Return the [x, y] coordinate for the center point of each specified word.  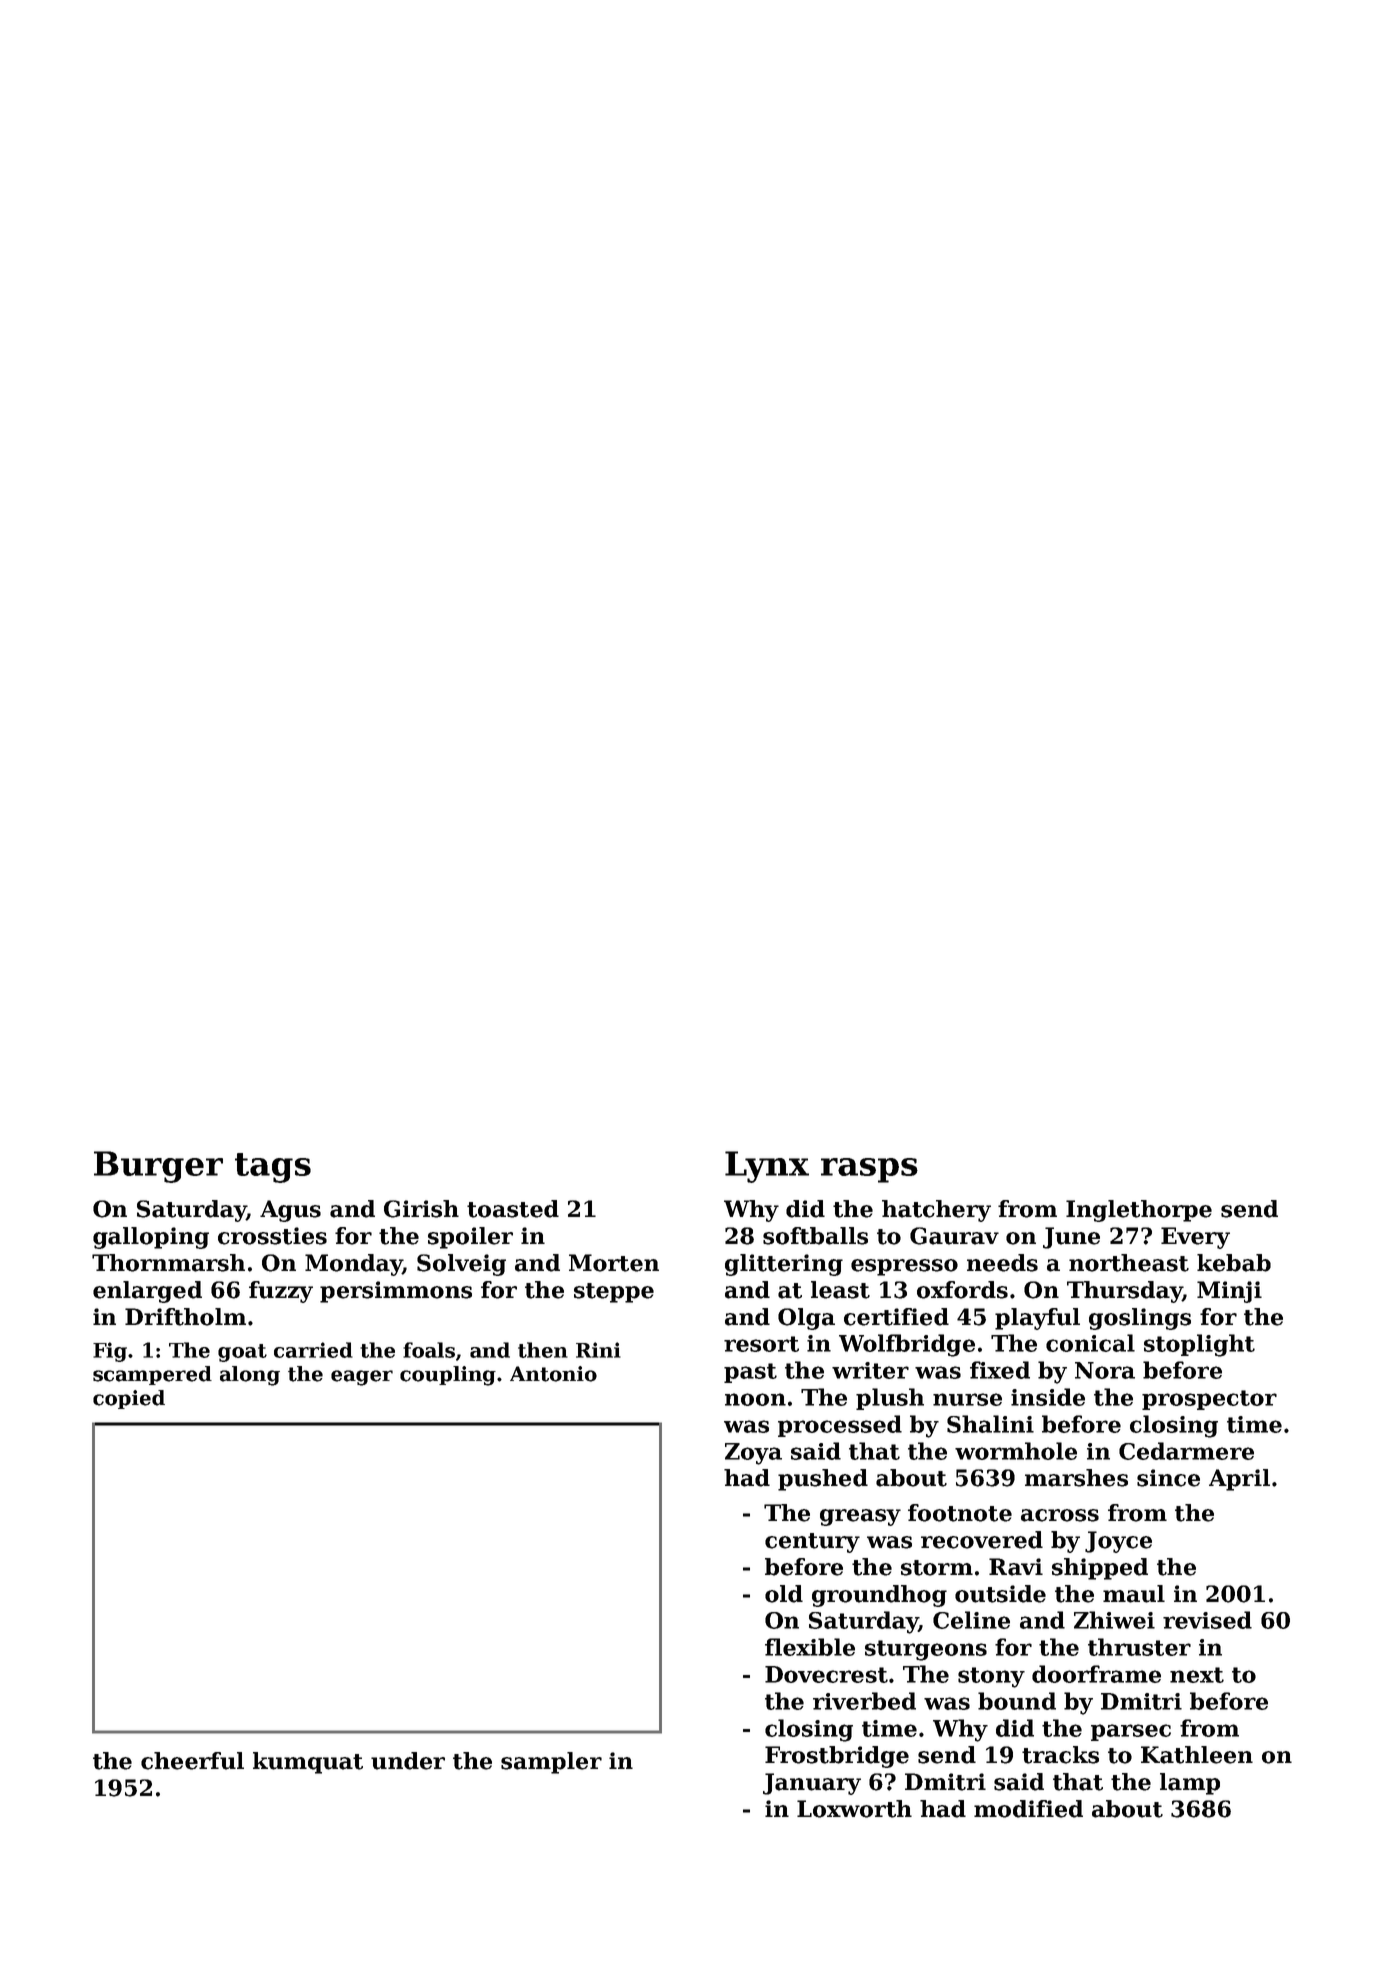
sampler [551, 1763]
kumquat [308, 1763]
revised [1207, 1620]
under [408, 1761]
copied [129, 1399]
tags [273, 1168]
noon [755, 1399]
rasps [869, 1170]
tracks [1060, 1755]
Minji [1229, 1292]
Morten [614, 1263]
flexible [810, 1647]
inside [1048, 1397]
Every [1195, 1238]
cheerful [192, 1761]
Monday [353, 1265]
